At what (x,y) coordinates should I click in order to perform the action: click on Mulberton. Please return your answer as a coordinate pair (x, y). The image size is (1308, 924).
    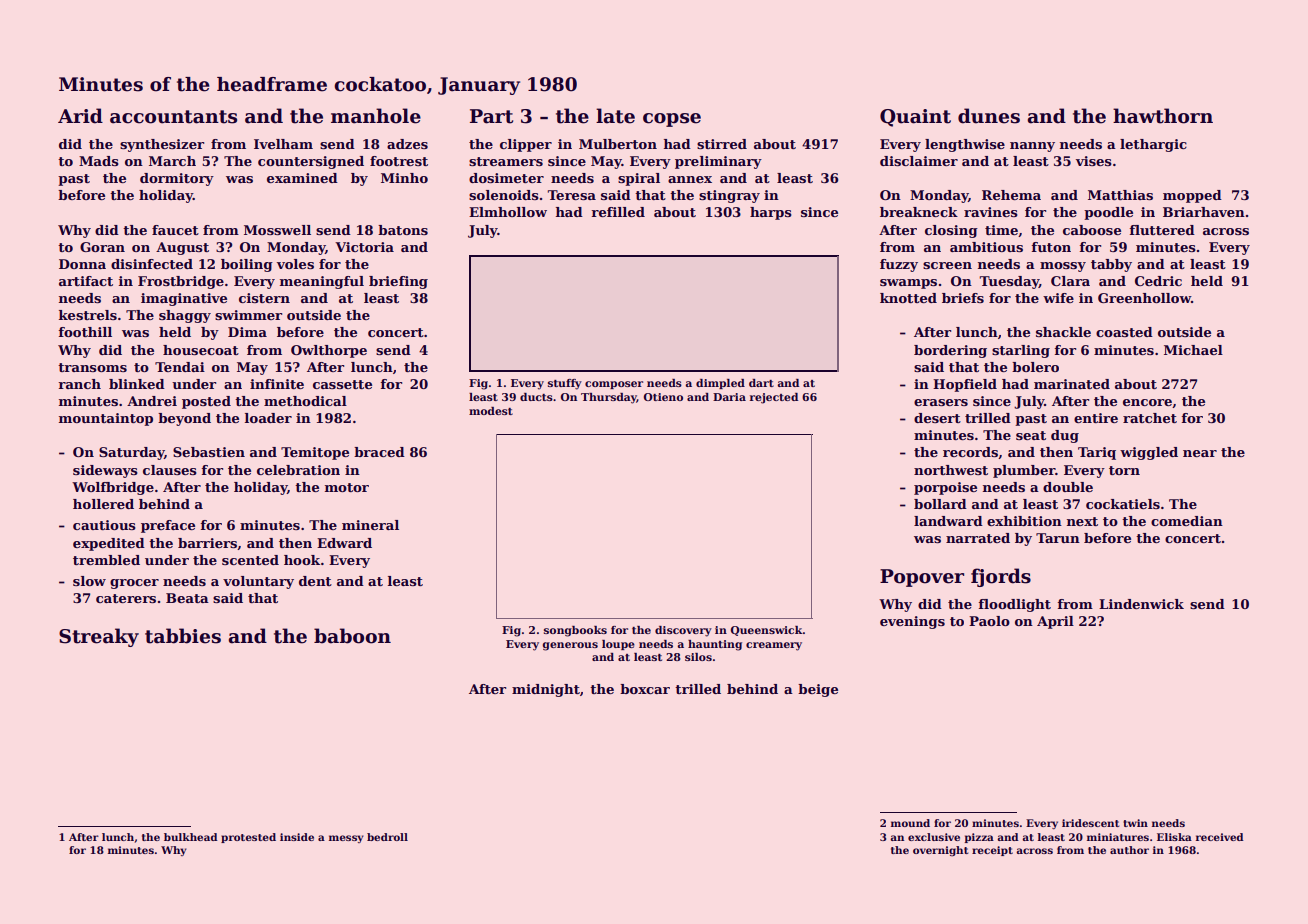
    Looking at the image, I should click on (618, 144).
